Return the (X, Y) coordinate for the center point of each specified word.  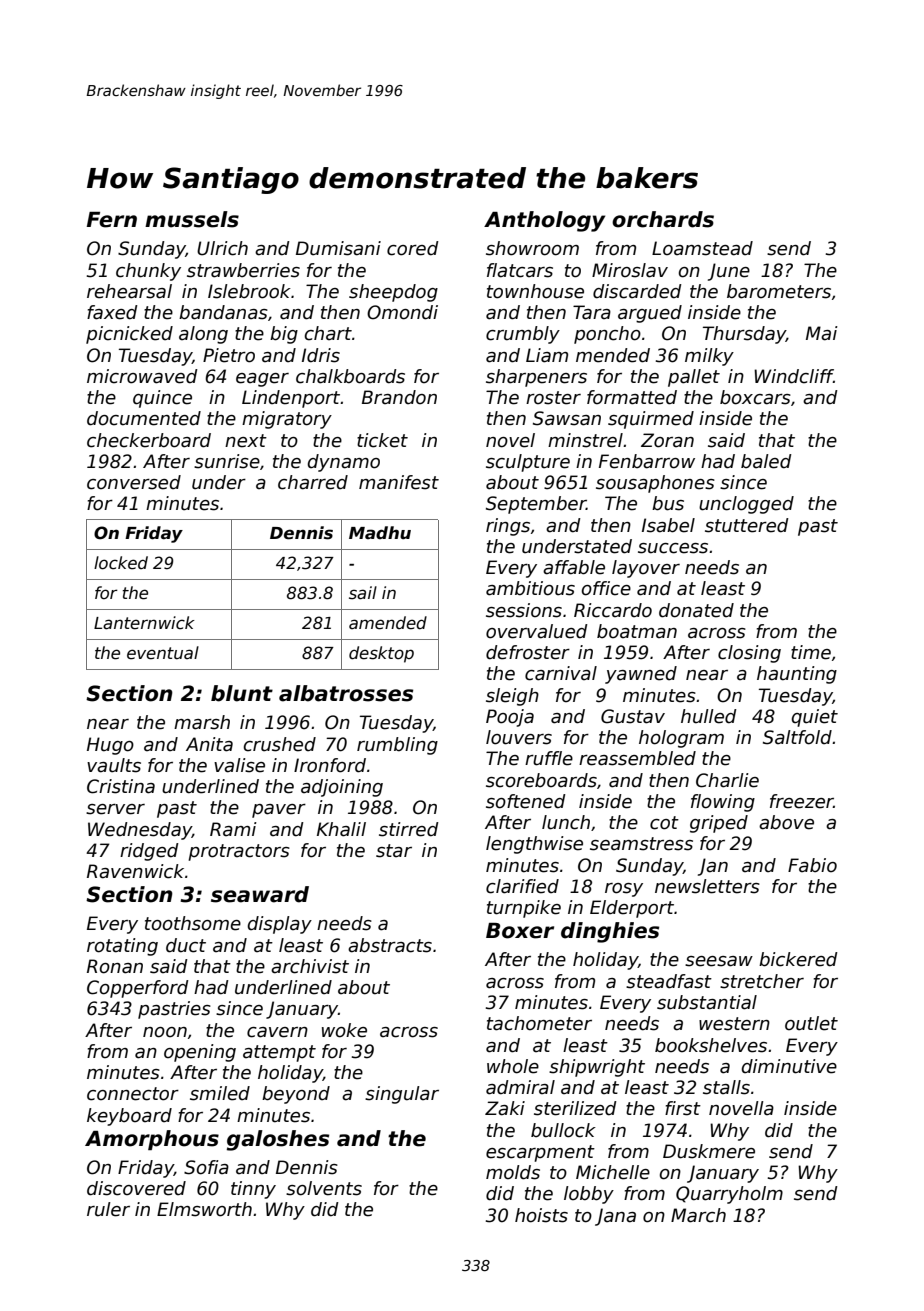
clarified (522, 886)
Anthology (544, 221)
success (673, 548)
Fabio (812, 865)
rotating (122, 947)
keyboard (129, 1117)
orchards (663, 219)
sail (363, 593)
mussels (192, 219)
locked (121, 563)
